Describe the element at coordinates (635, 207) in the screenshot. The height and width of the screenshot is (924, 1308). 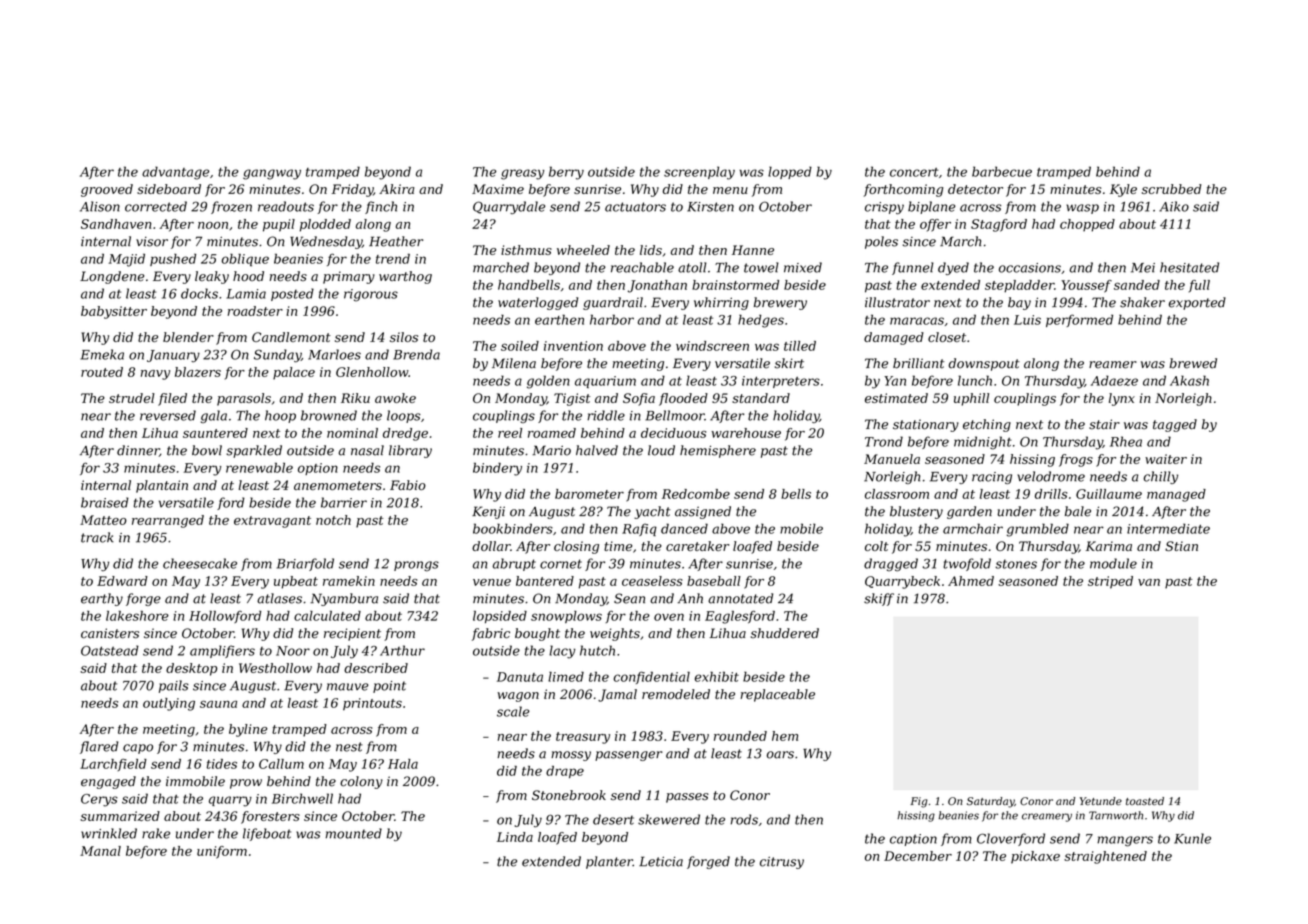
I see `actuators` at that location.
